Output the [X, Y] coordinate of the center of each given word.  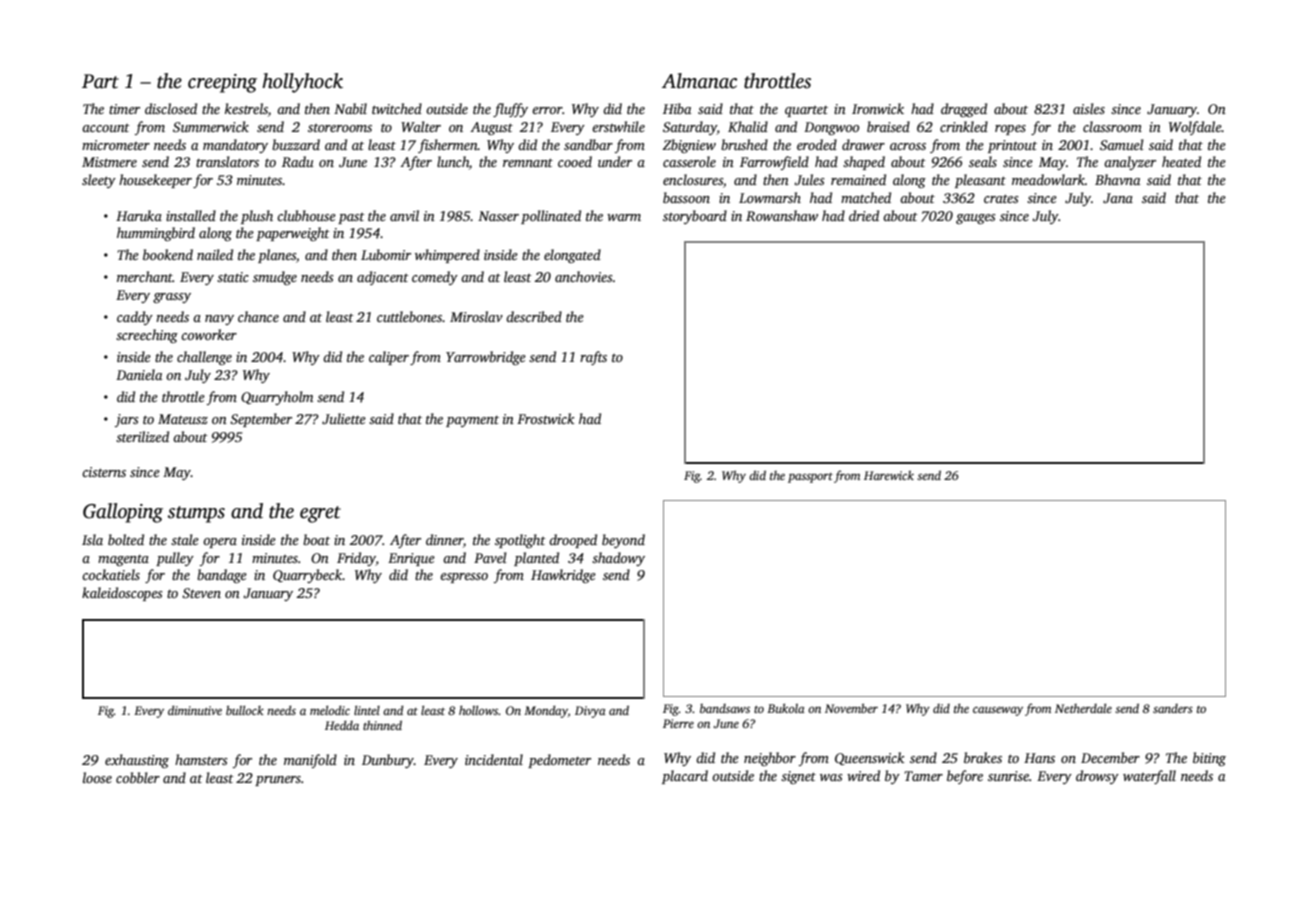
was [831, 777]
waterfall [1149, 777]
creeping [222, 83]
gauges [976, 219]
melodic [330, 710]
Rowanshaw [782, 215]
